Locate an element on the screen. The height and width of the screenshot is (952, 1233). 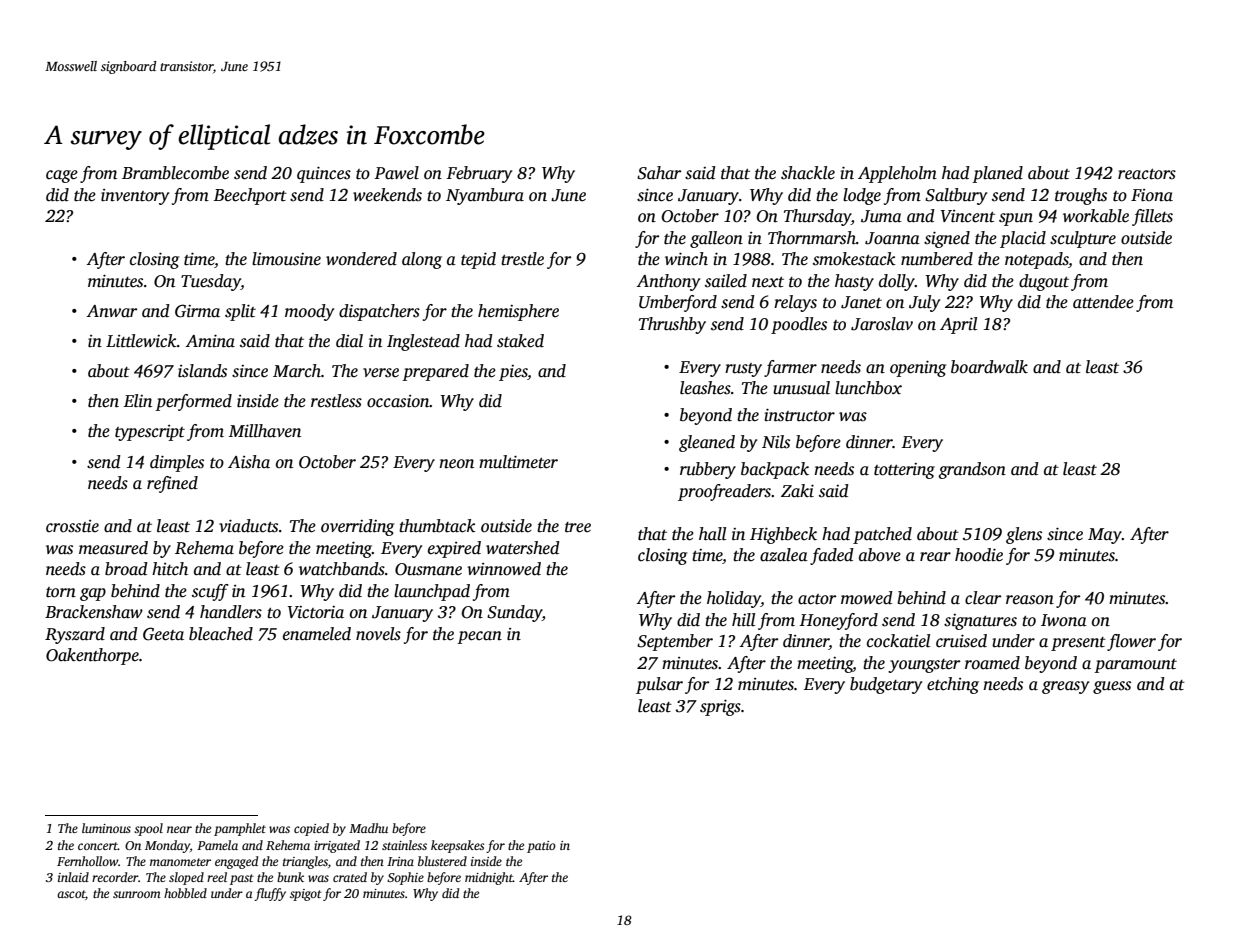
clear is located at coordinates (983, 598).
